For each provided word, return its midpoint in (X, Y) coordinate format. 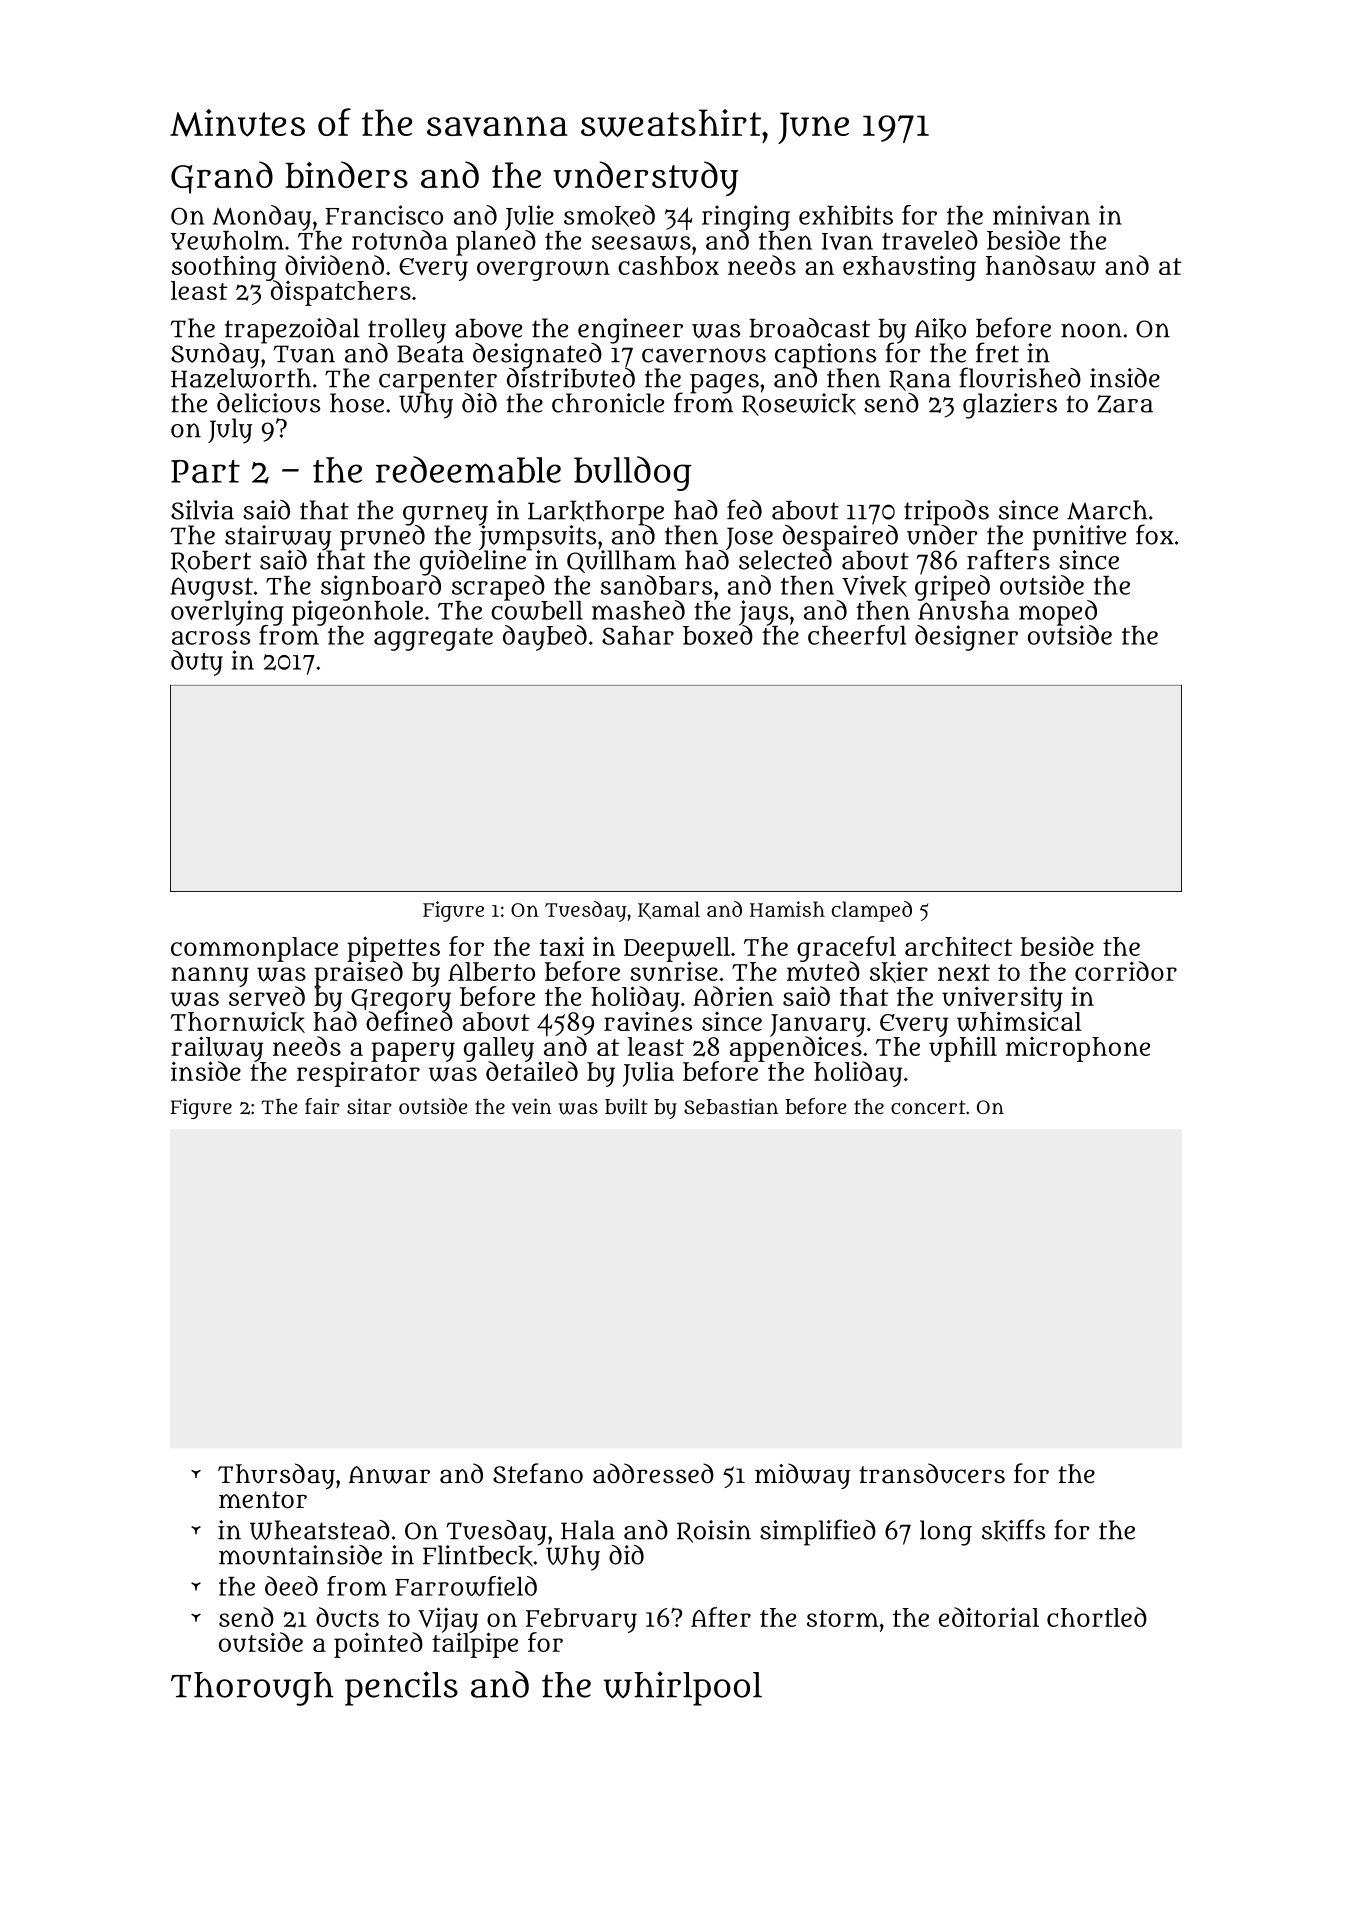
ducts (347, 1617)
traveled (930, 240)
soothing (224, 268)
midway (803, 1476)
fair (322, 1106)
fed (744, 509)
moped (1058, 612)
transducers (932, 1473)
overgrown (543, 271)
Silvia (202, 510)
